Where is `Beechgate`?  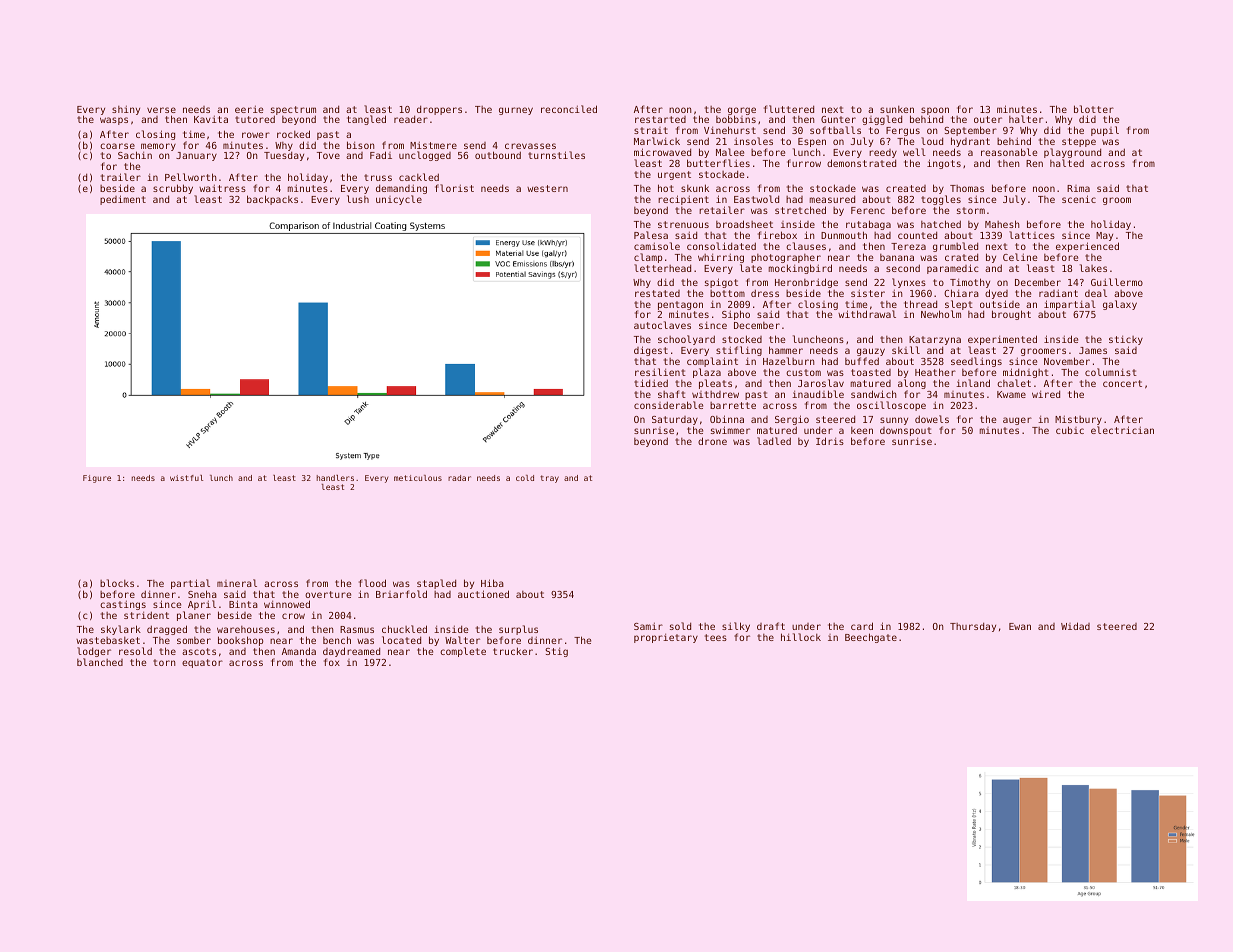
Beechgate is located at coordinates (871, 638).
